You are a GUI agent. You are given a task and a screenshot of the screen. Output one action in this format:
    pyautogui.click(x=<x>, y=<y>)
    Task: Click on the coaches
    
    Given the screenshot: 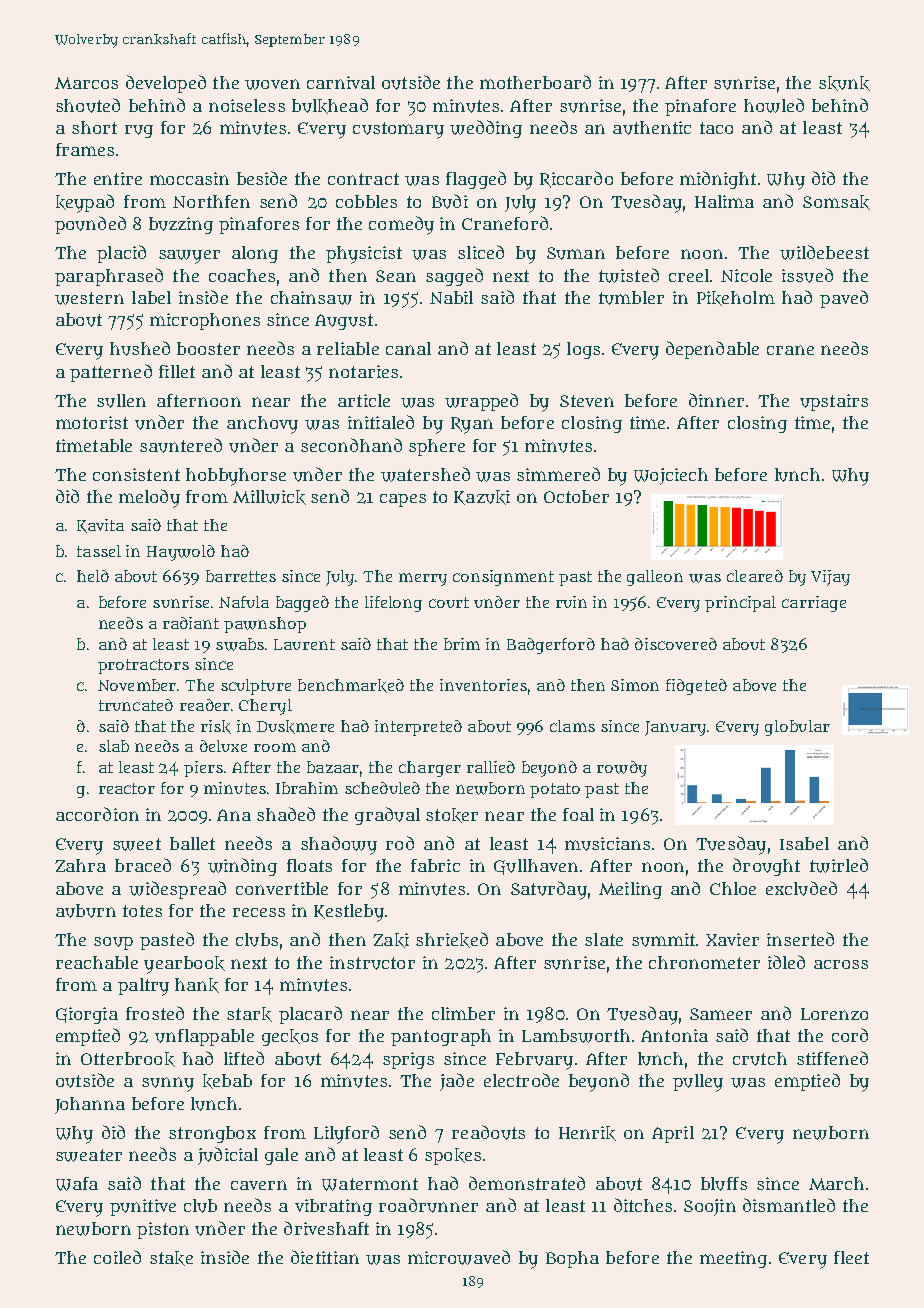 What is the action you would take?
    pyautogui.click(x=242, y=275)
